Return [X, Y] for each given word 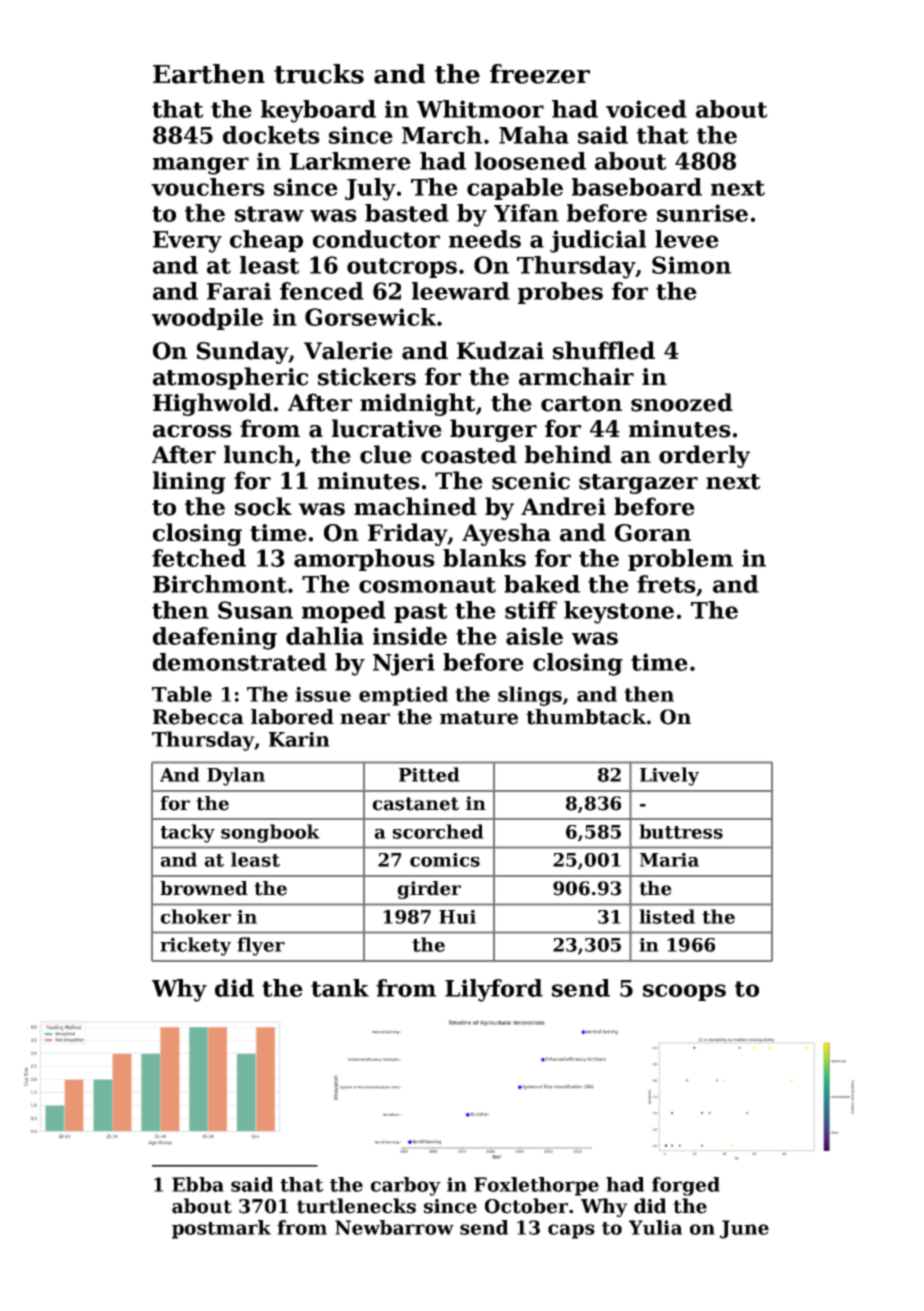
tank [340, 988]
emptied [403, 696]
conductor [376, 239]
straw [269, 214]
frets [666, 584]
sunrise [702, 213]
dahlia [325, 636]
